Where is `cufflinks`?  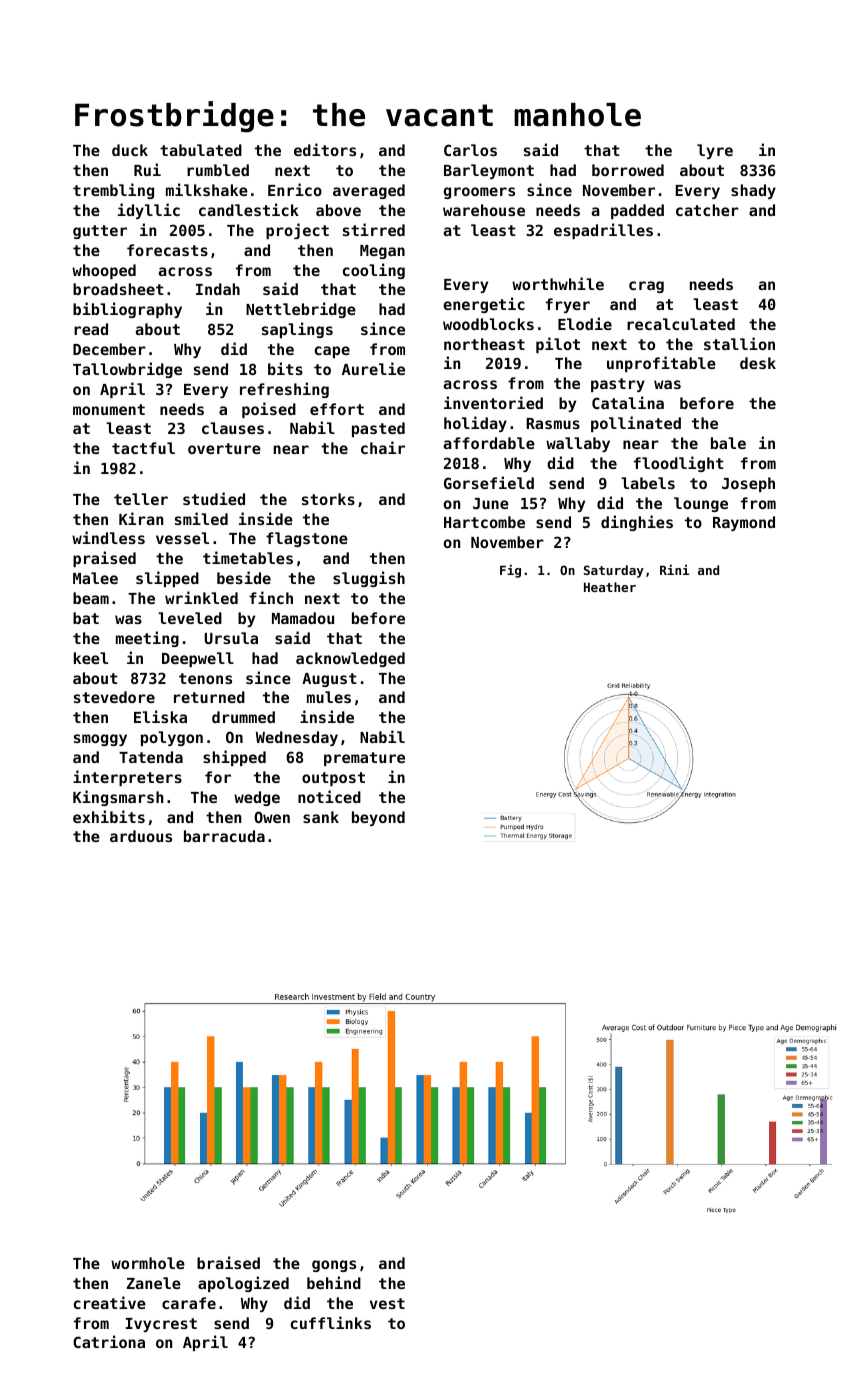 cufflinks is located at coordinates (331, 1322).
